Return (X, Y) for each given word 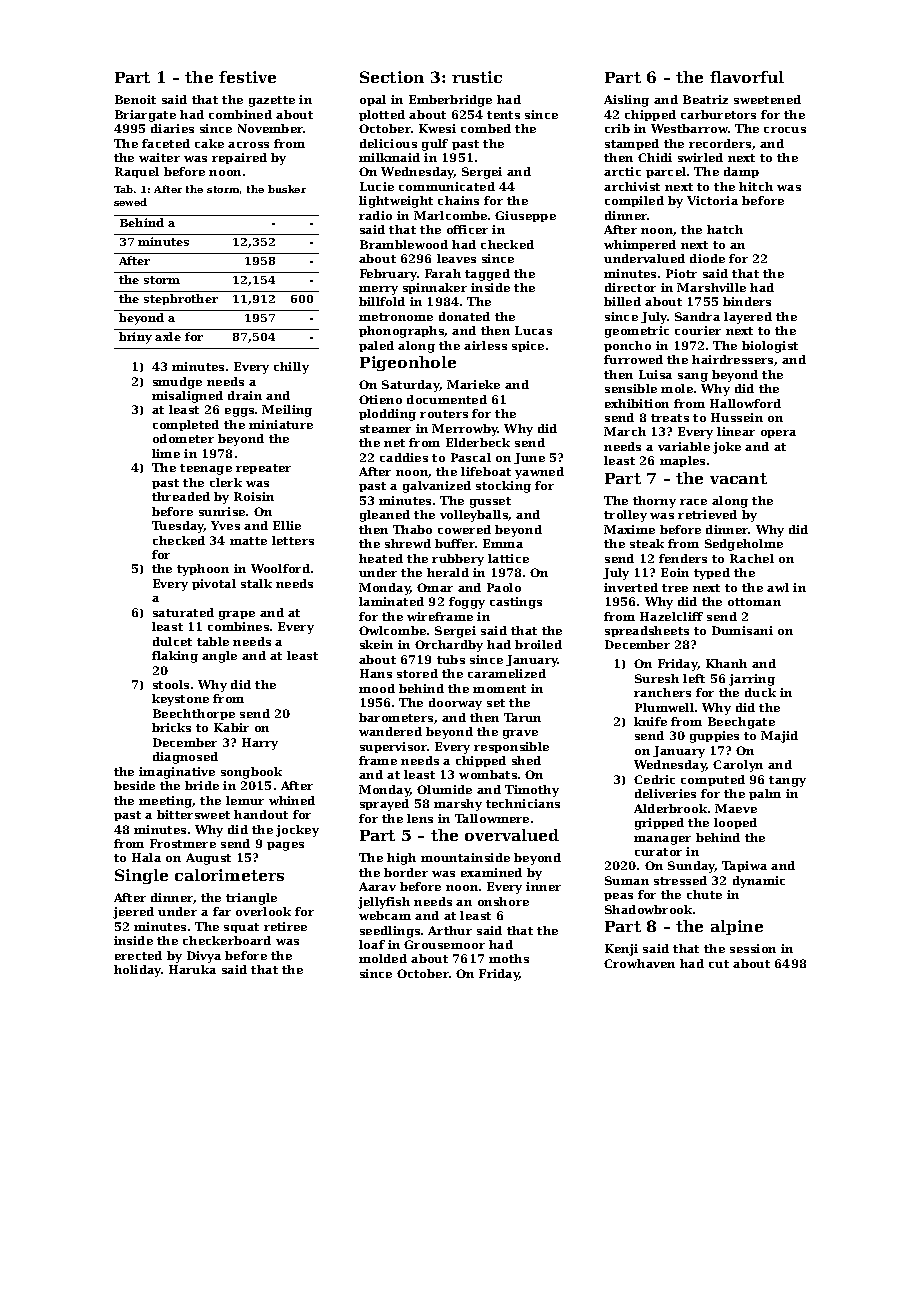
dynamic (759, 882)
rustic (477, 77)
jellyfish (384, 903)
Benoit (135, 99)
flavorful (747, 77)
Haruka (192, 969)
